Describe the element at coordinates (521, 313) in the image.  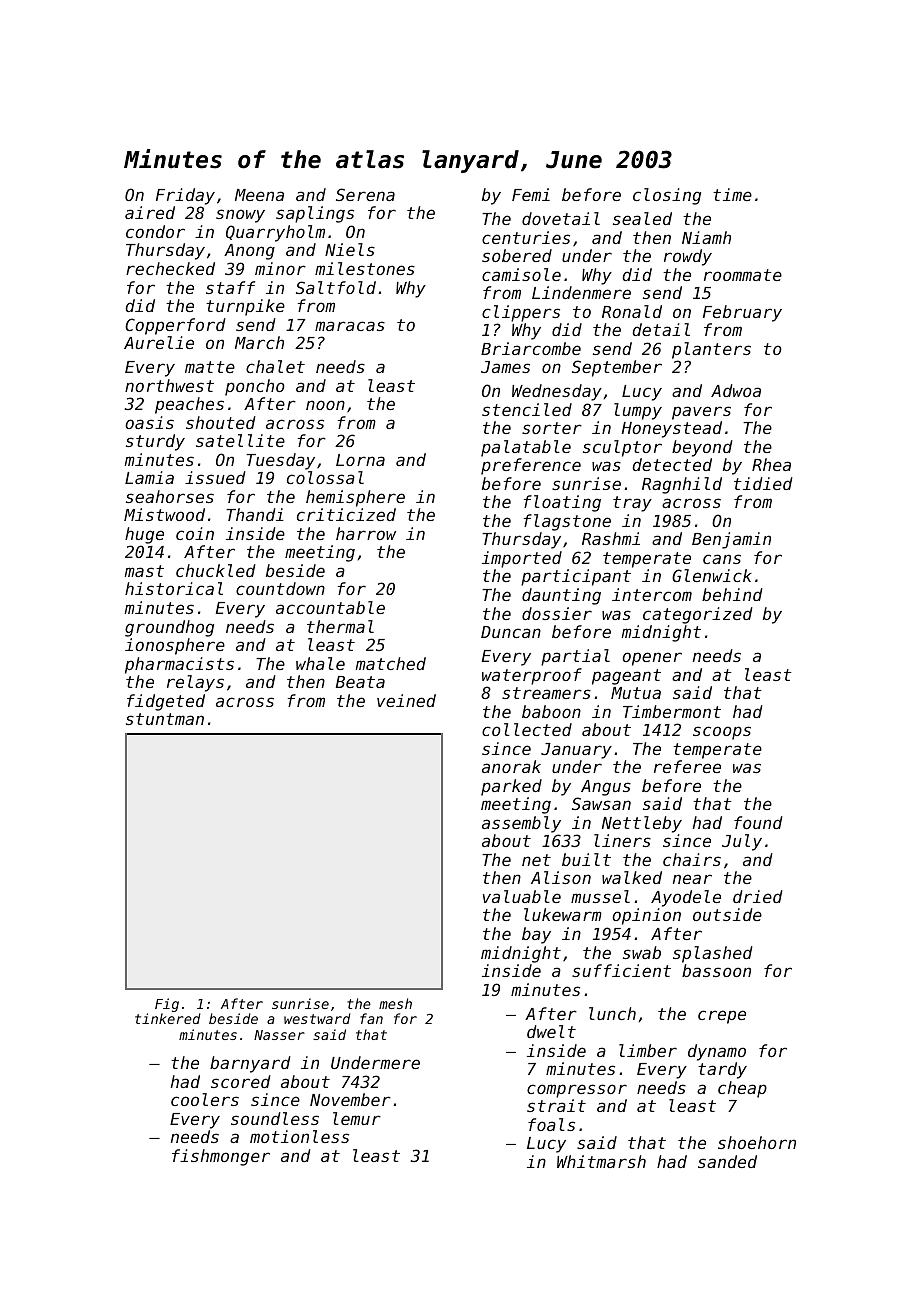
I see `clippers` at that location.
